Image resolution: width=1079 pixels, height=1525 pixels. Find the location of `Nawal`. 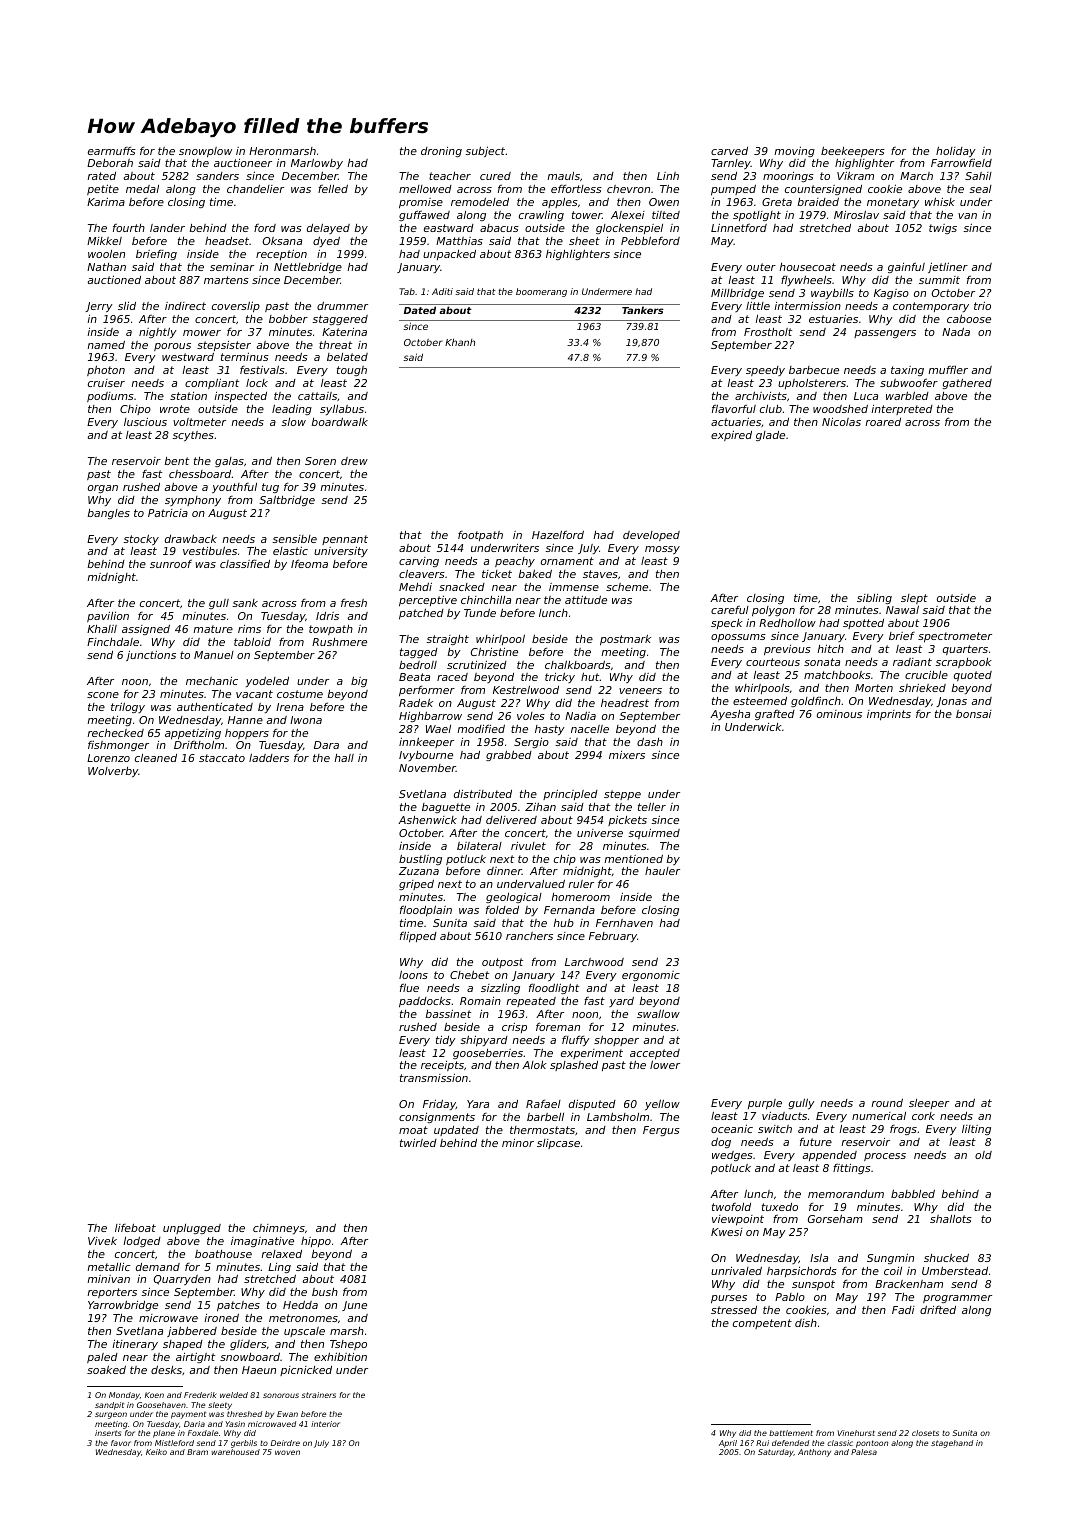

Nawal is located at coordinates (902, 610).
